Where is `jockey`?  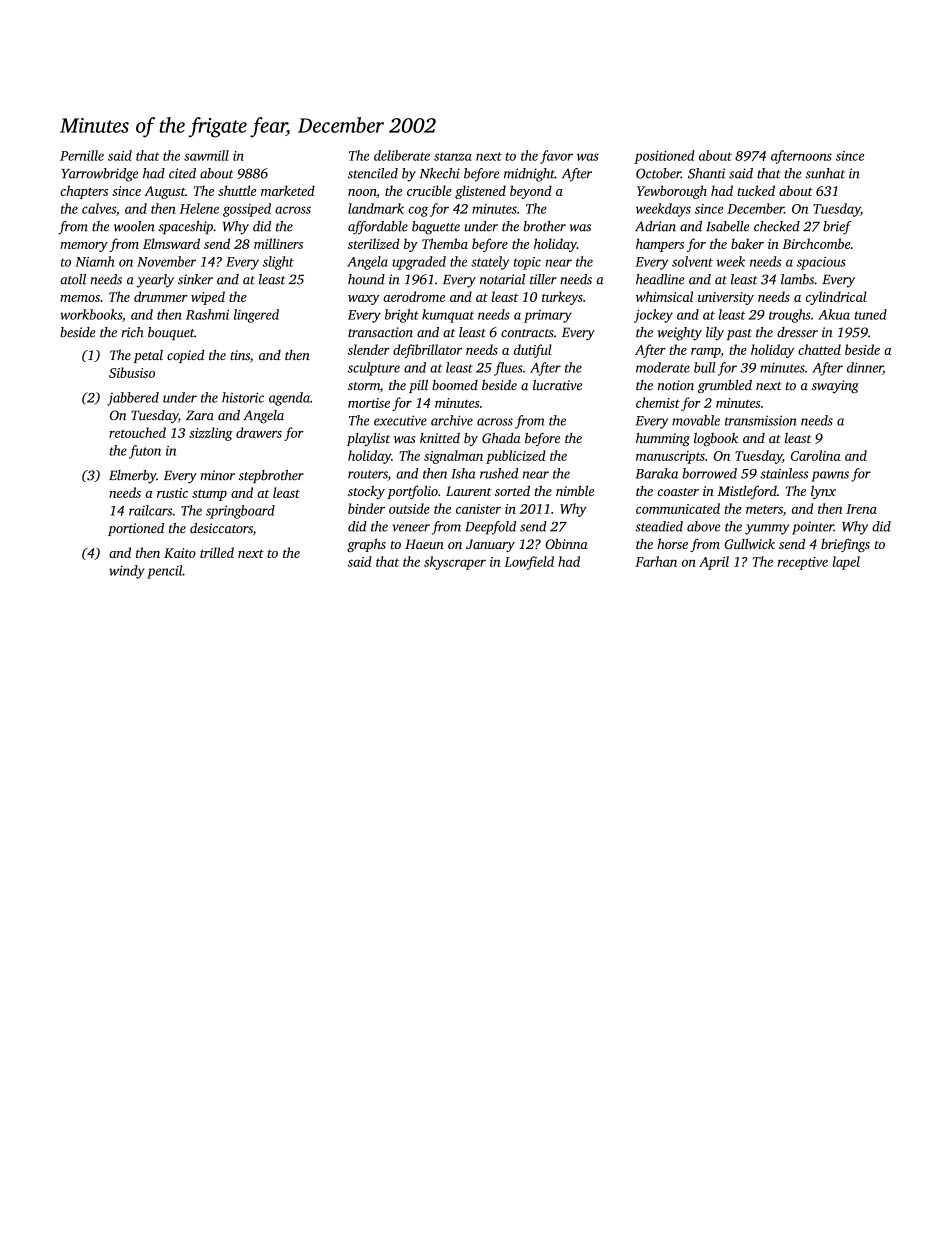
jockey is located at coordinates (653, 316).
